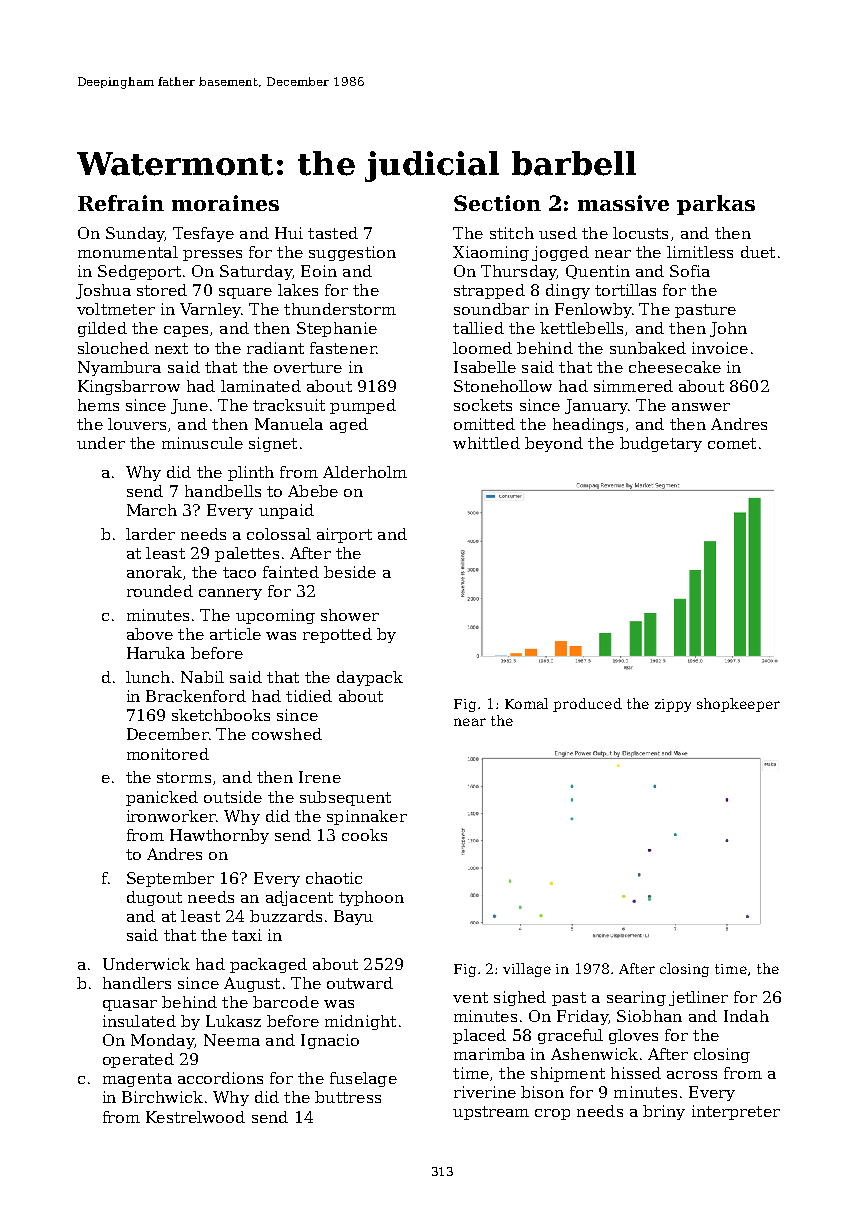 Image resolution: width=862 pixels, height=1223 pixels. Describe the element at coordinates (736, 1112) in the image. I see `interpreter` at that location.
